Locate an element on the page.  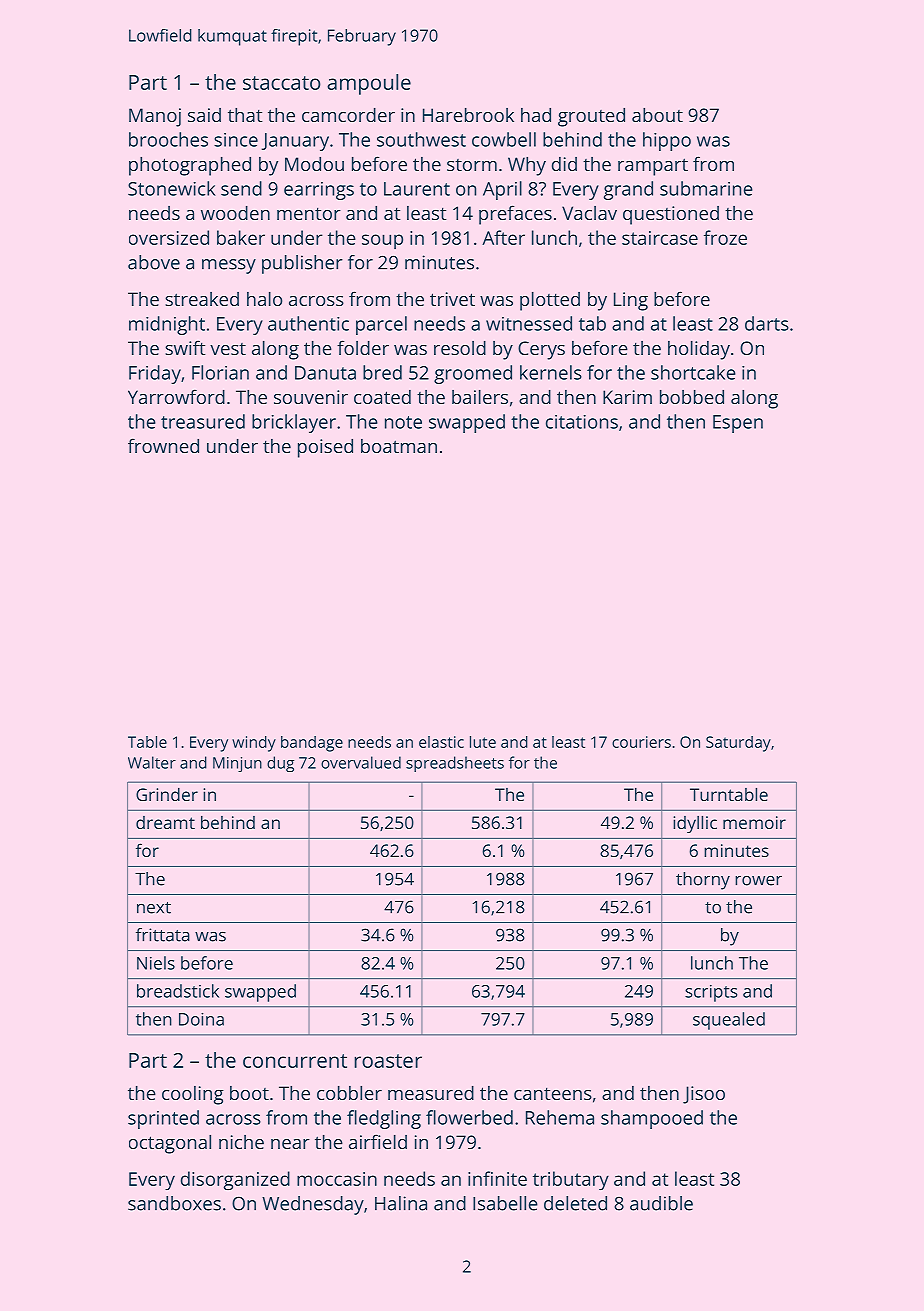
citations is located at coordinates (582, 422).
